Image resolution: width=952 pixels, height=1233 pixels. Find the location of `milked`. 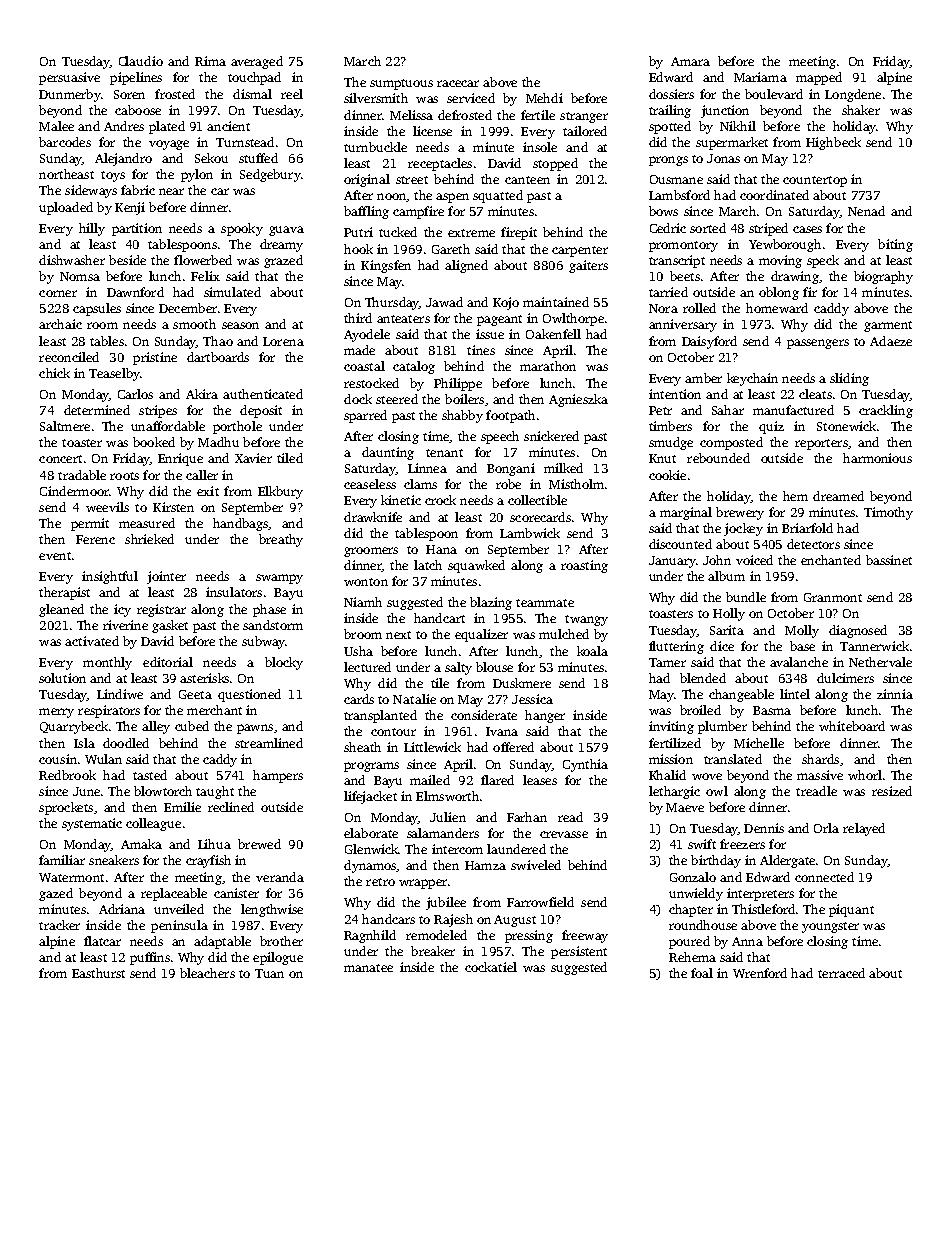

milked is located at coordinates (563, 468).
